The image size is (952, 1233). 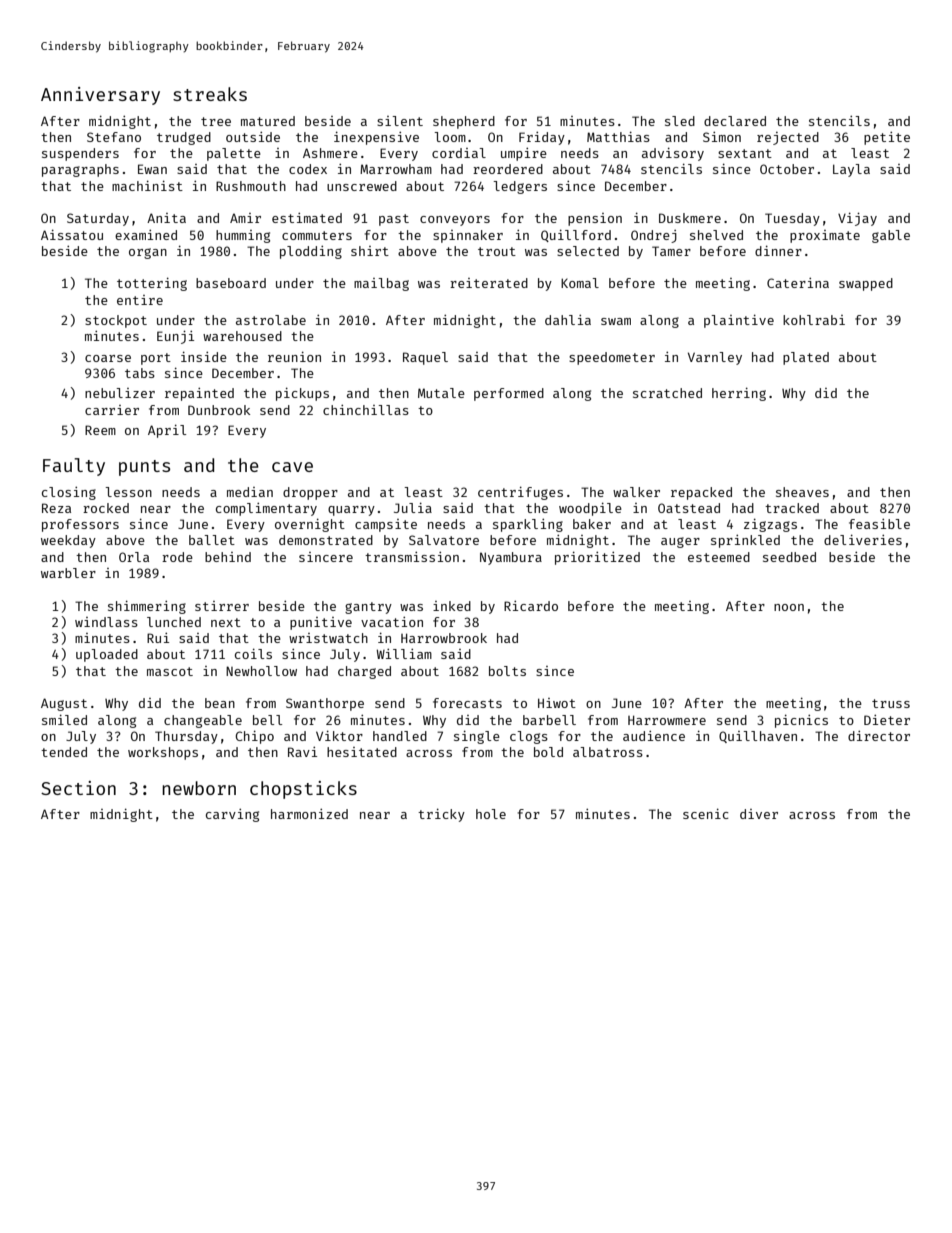 I want to click on spinnaker, so click(x=468, y=236).
